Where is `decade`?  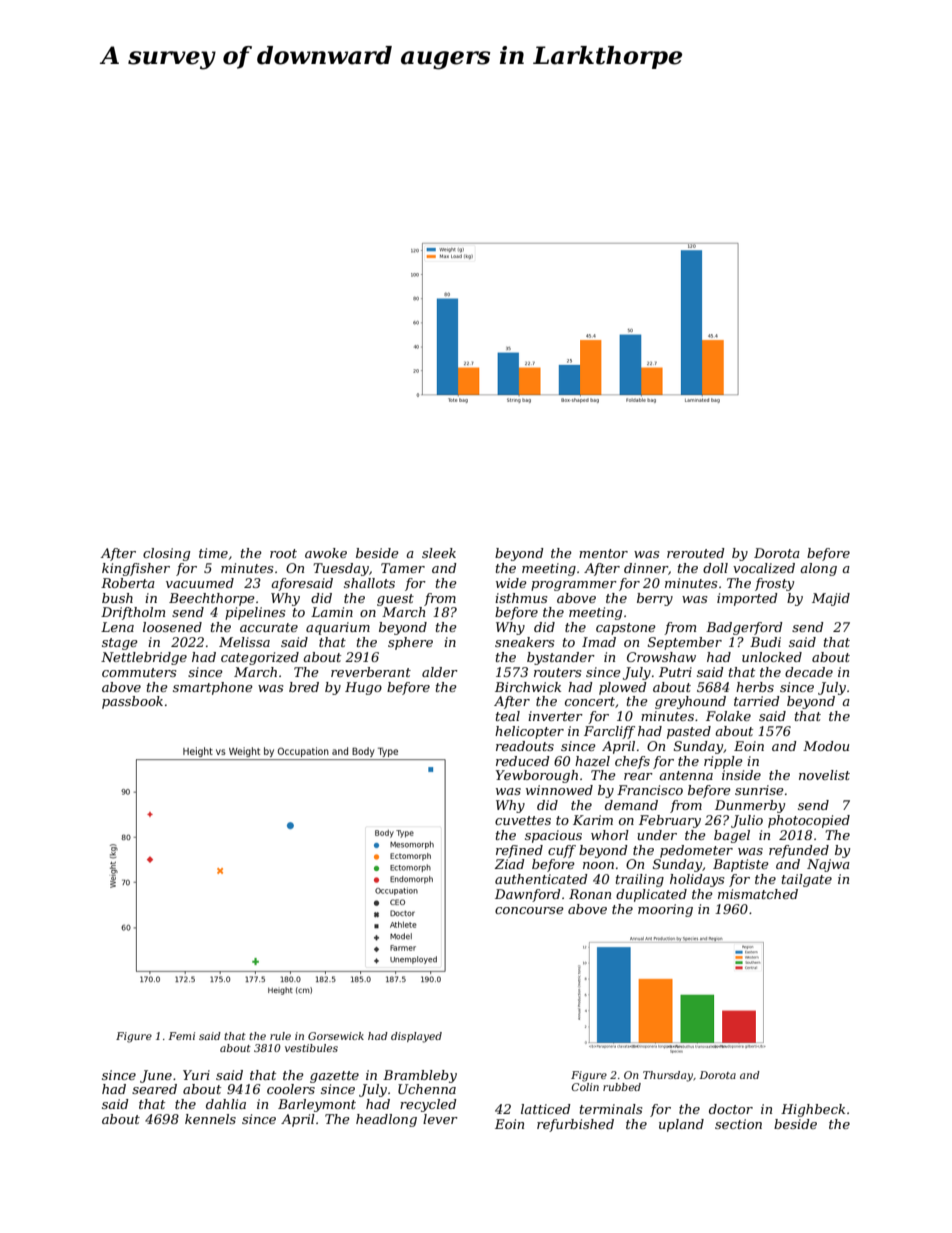
decade is located at coordinates (809, 672).
